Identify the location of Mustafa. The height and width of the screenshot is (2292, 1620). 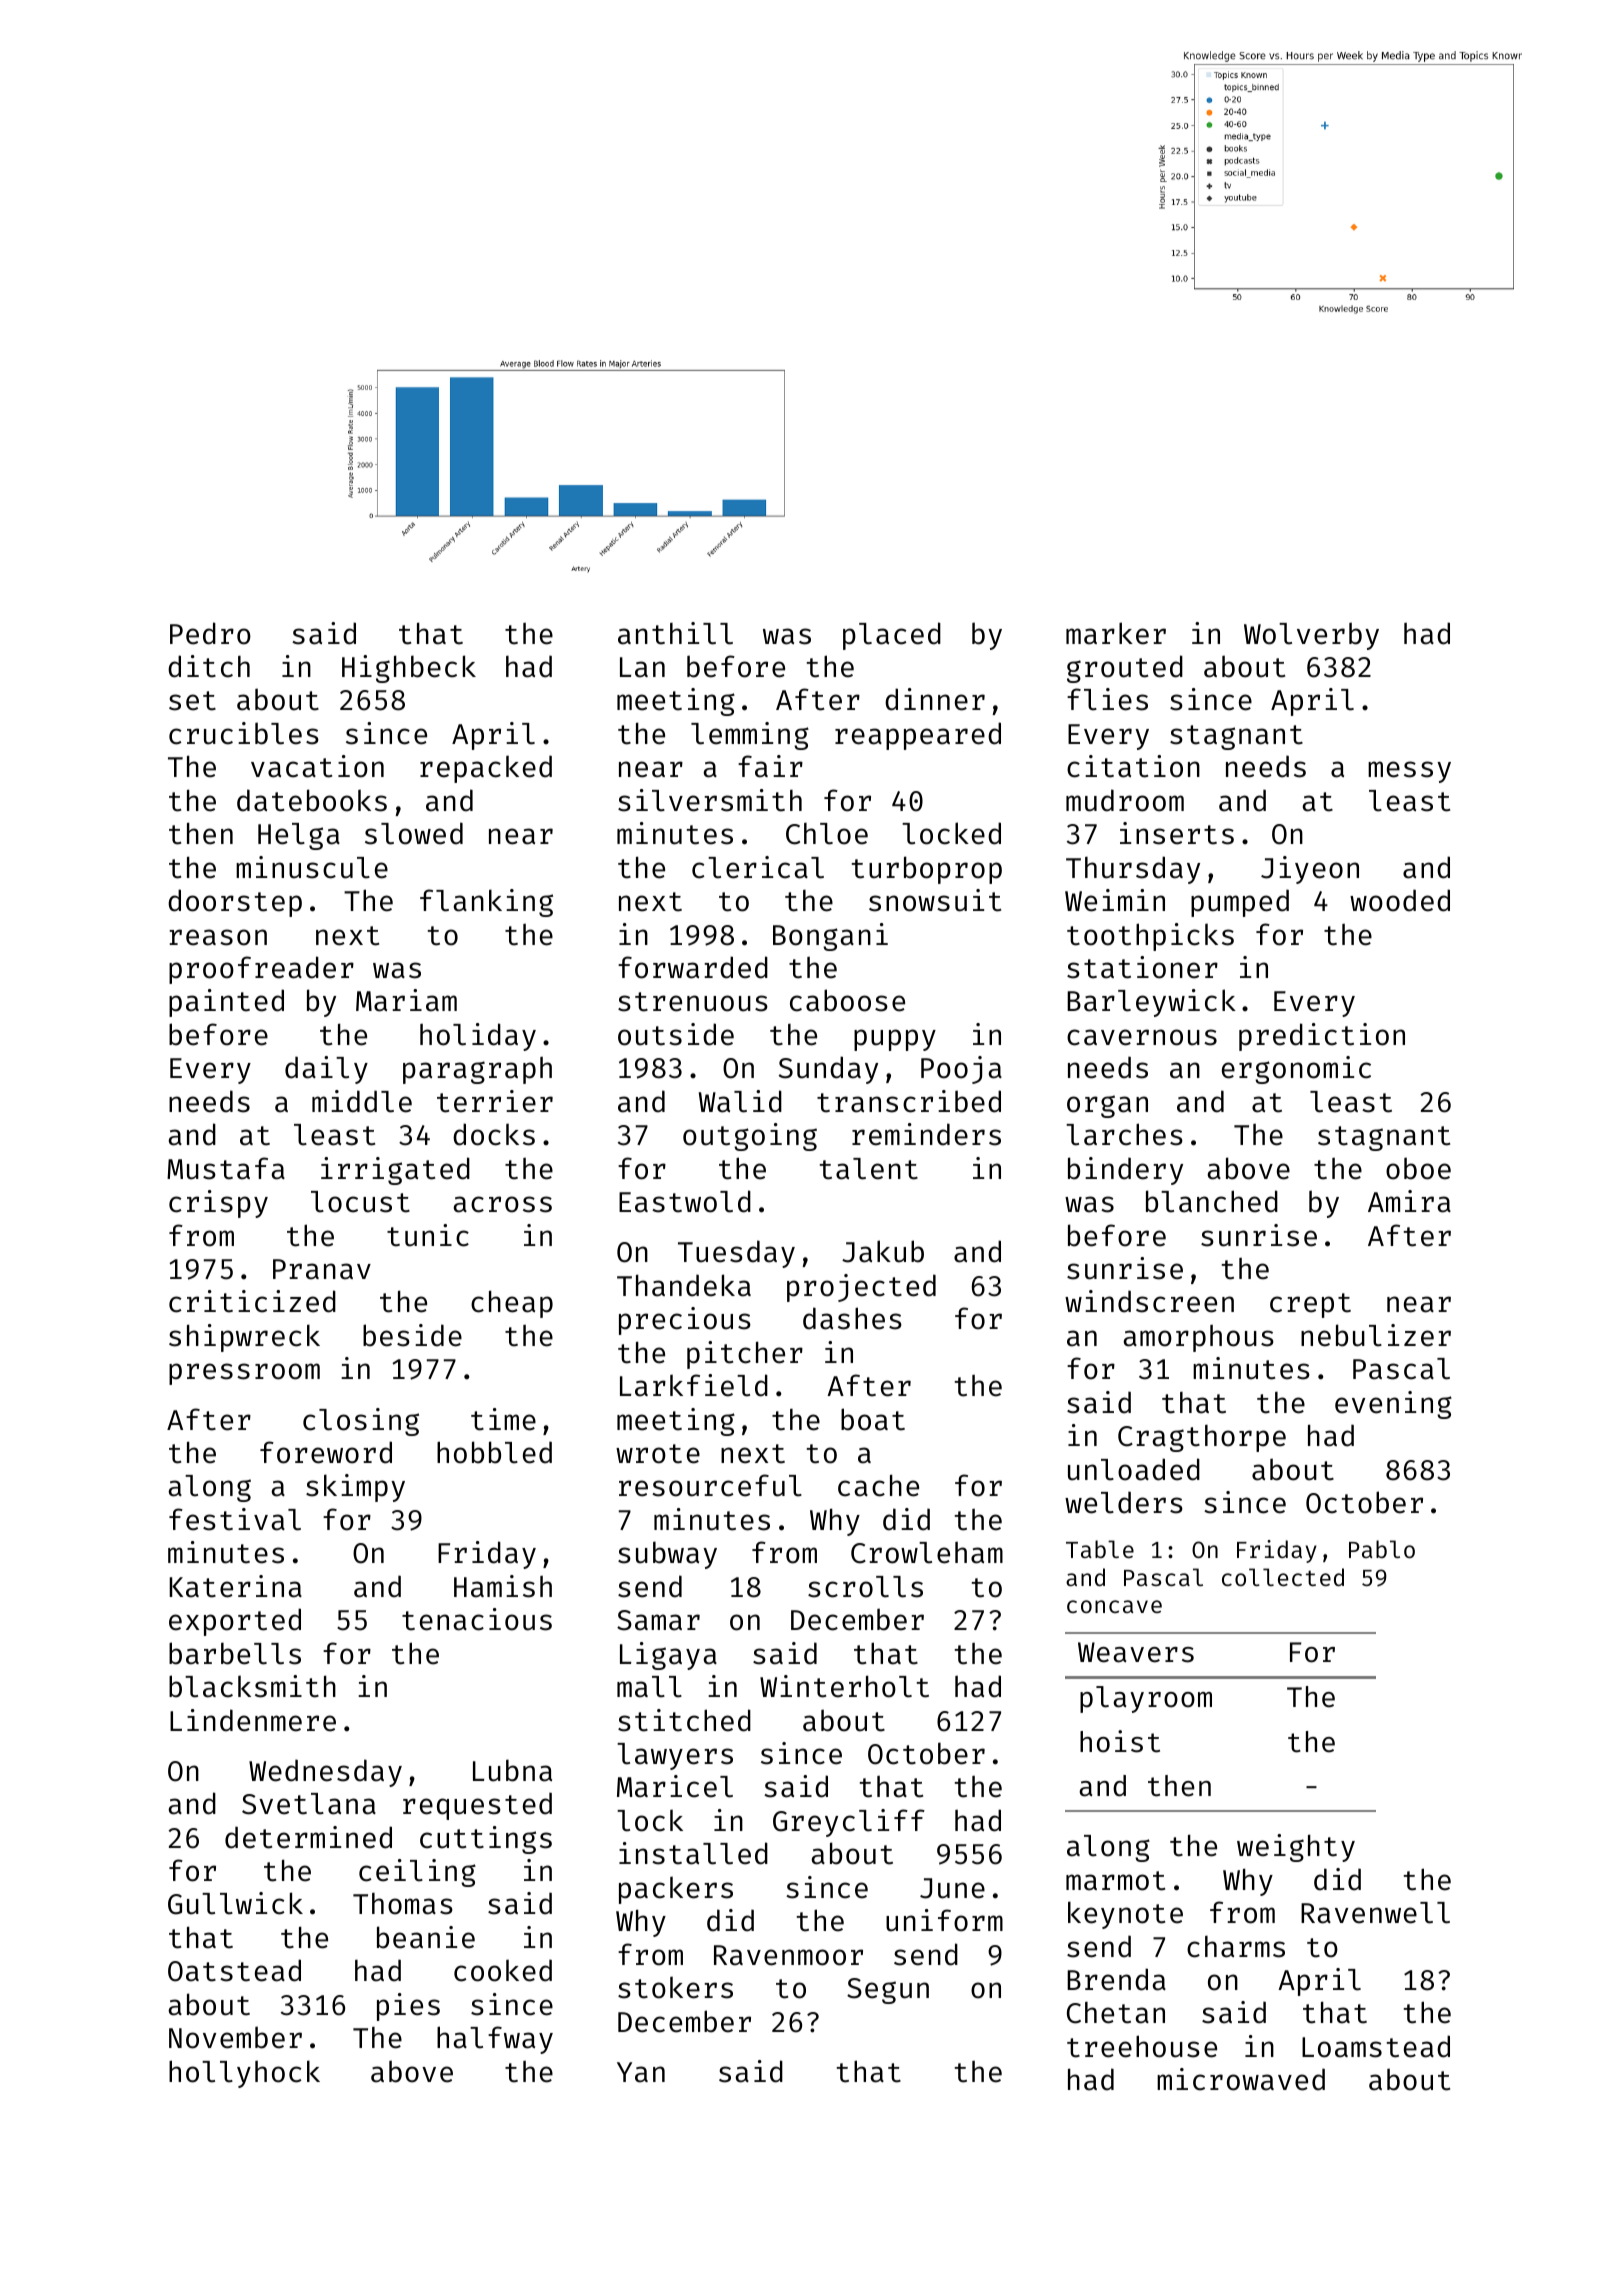
(226, 1168).
